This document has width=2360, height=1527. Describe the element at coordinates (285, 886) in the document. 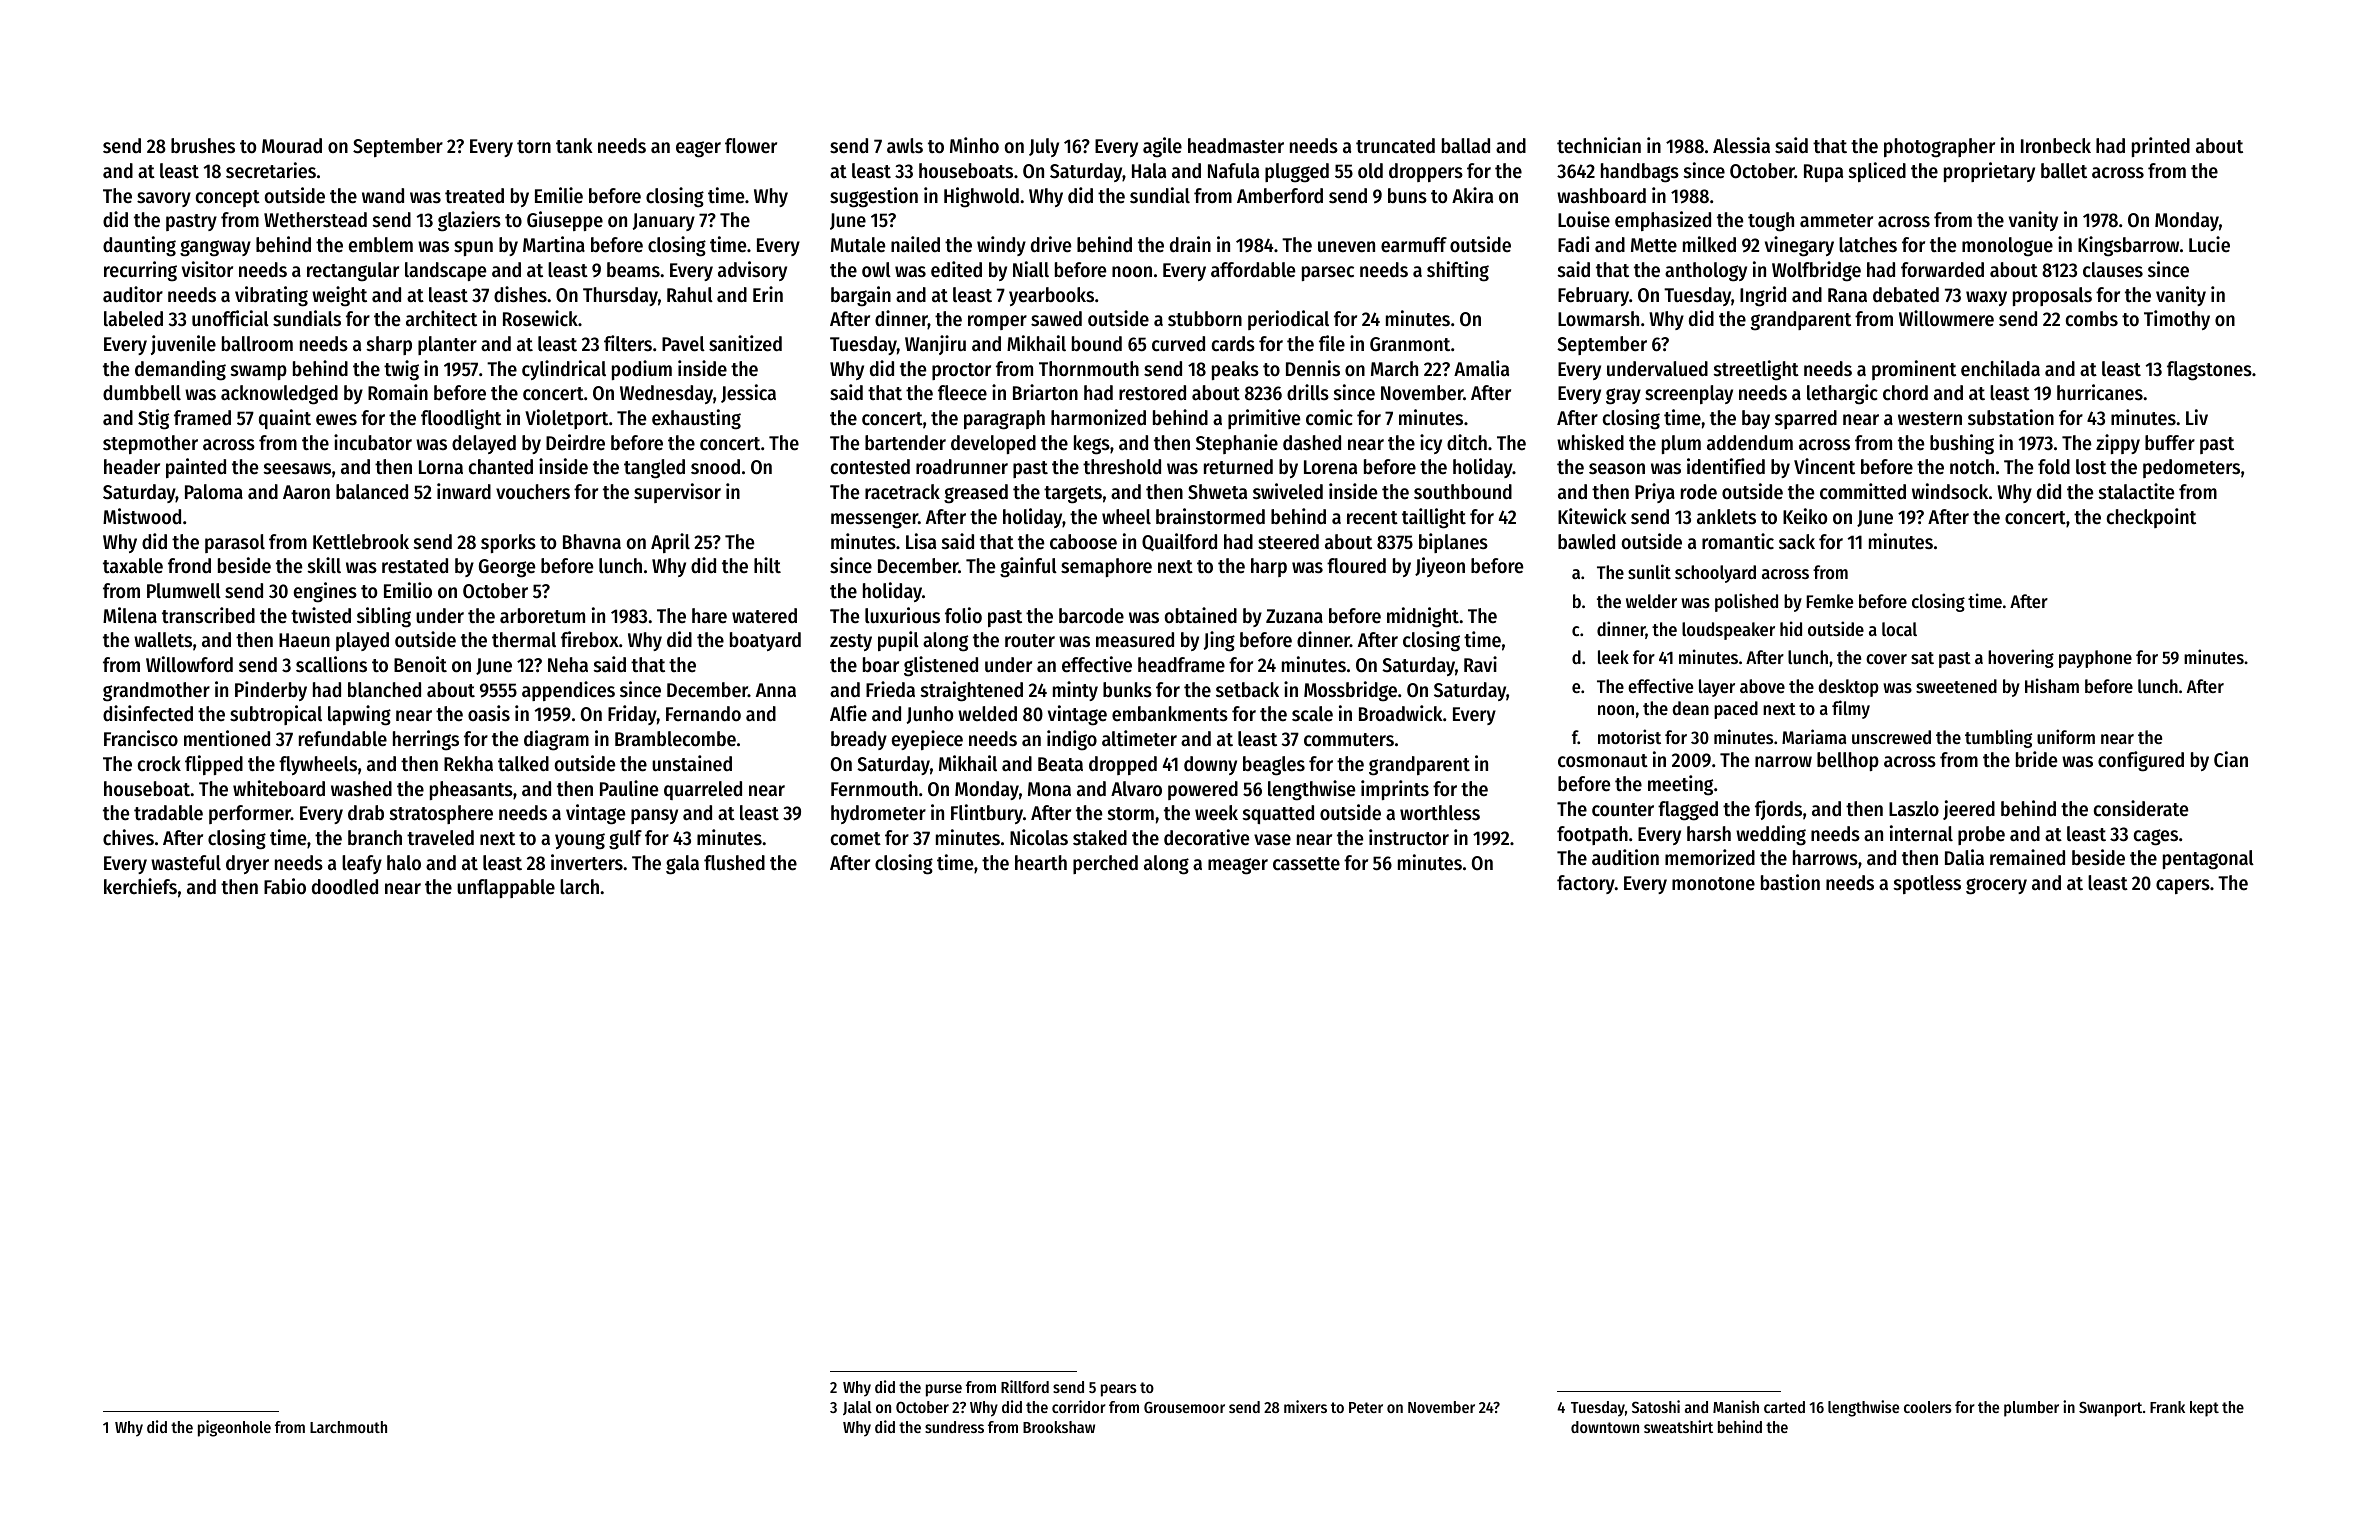

I see `Fabio` at that location.
